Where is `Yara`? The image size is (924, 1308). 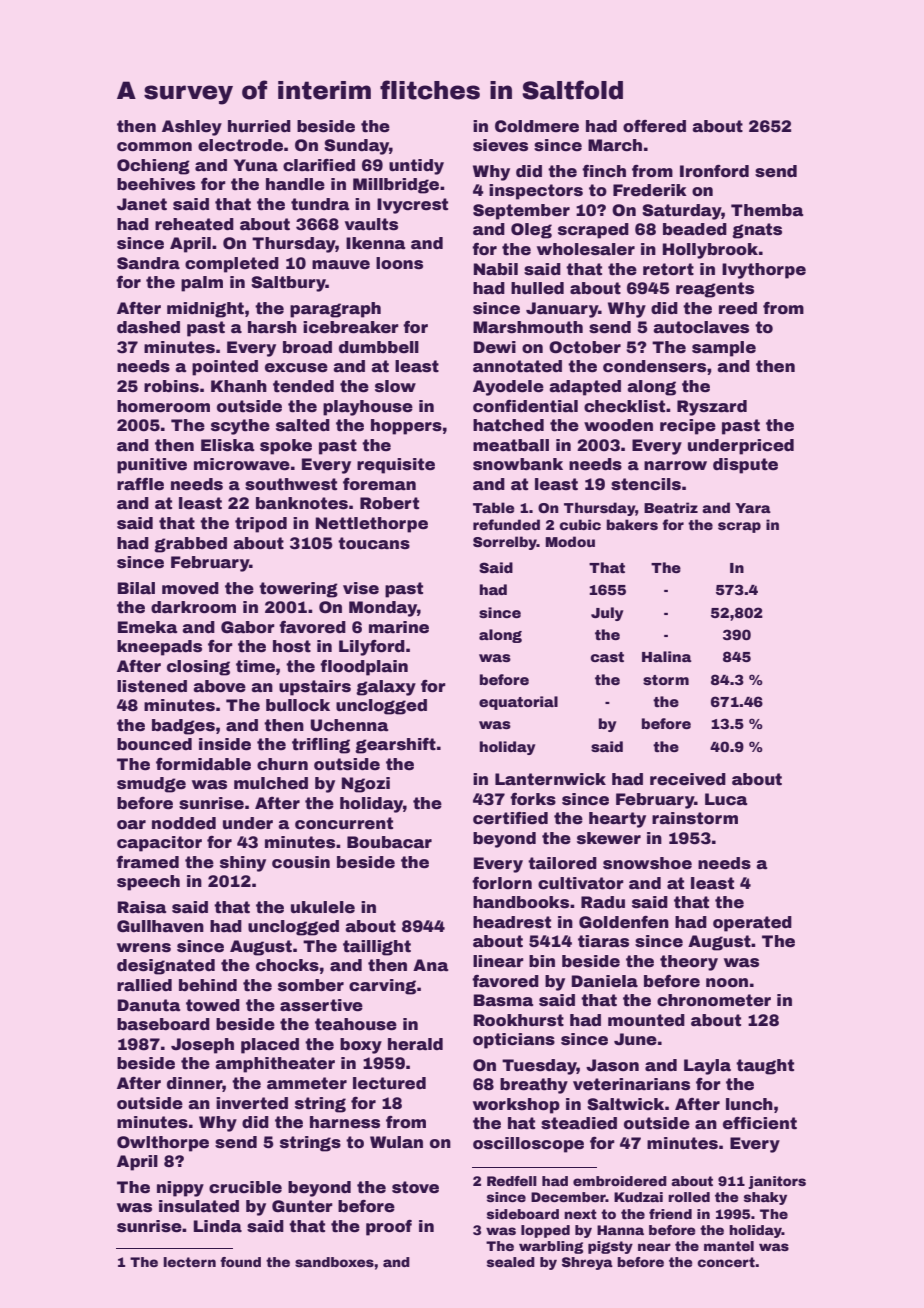
Yara is located at coordinates (753, 508).
